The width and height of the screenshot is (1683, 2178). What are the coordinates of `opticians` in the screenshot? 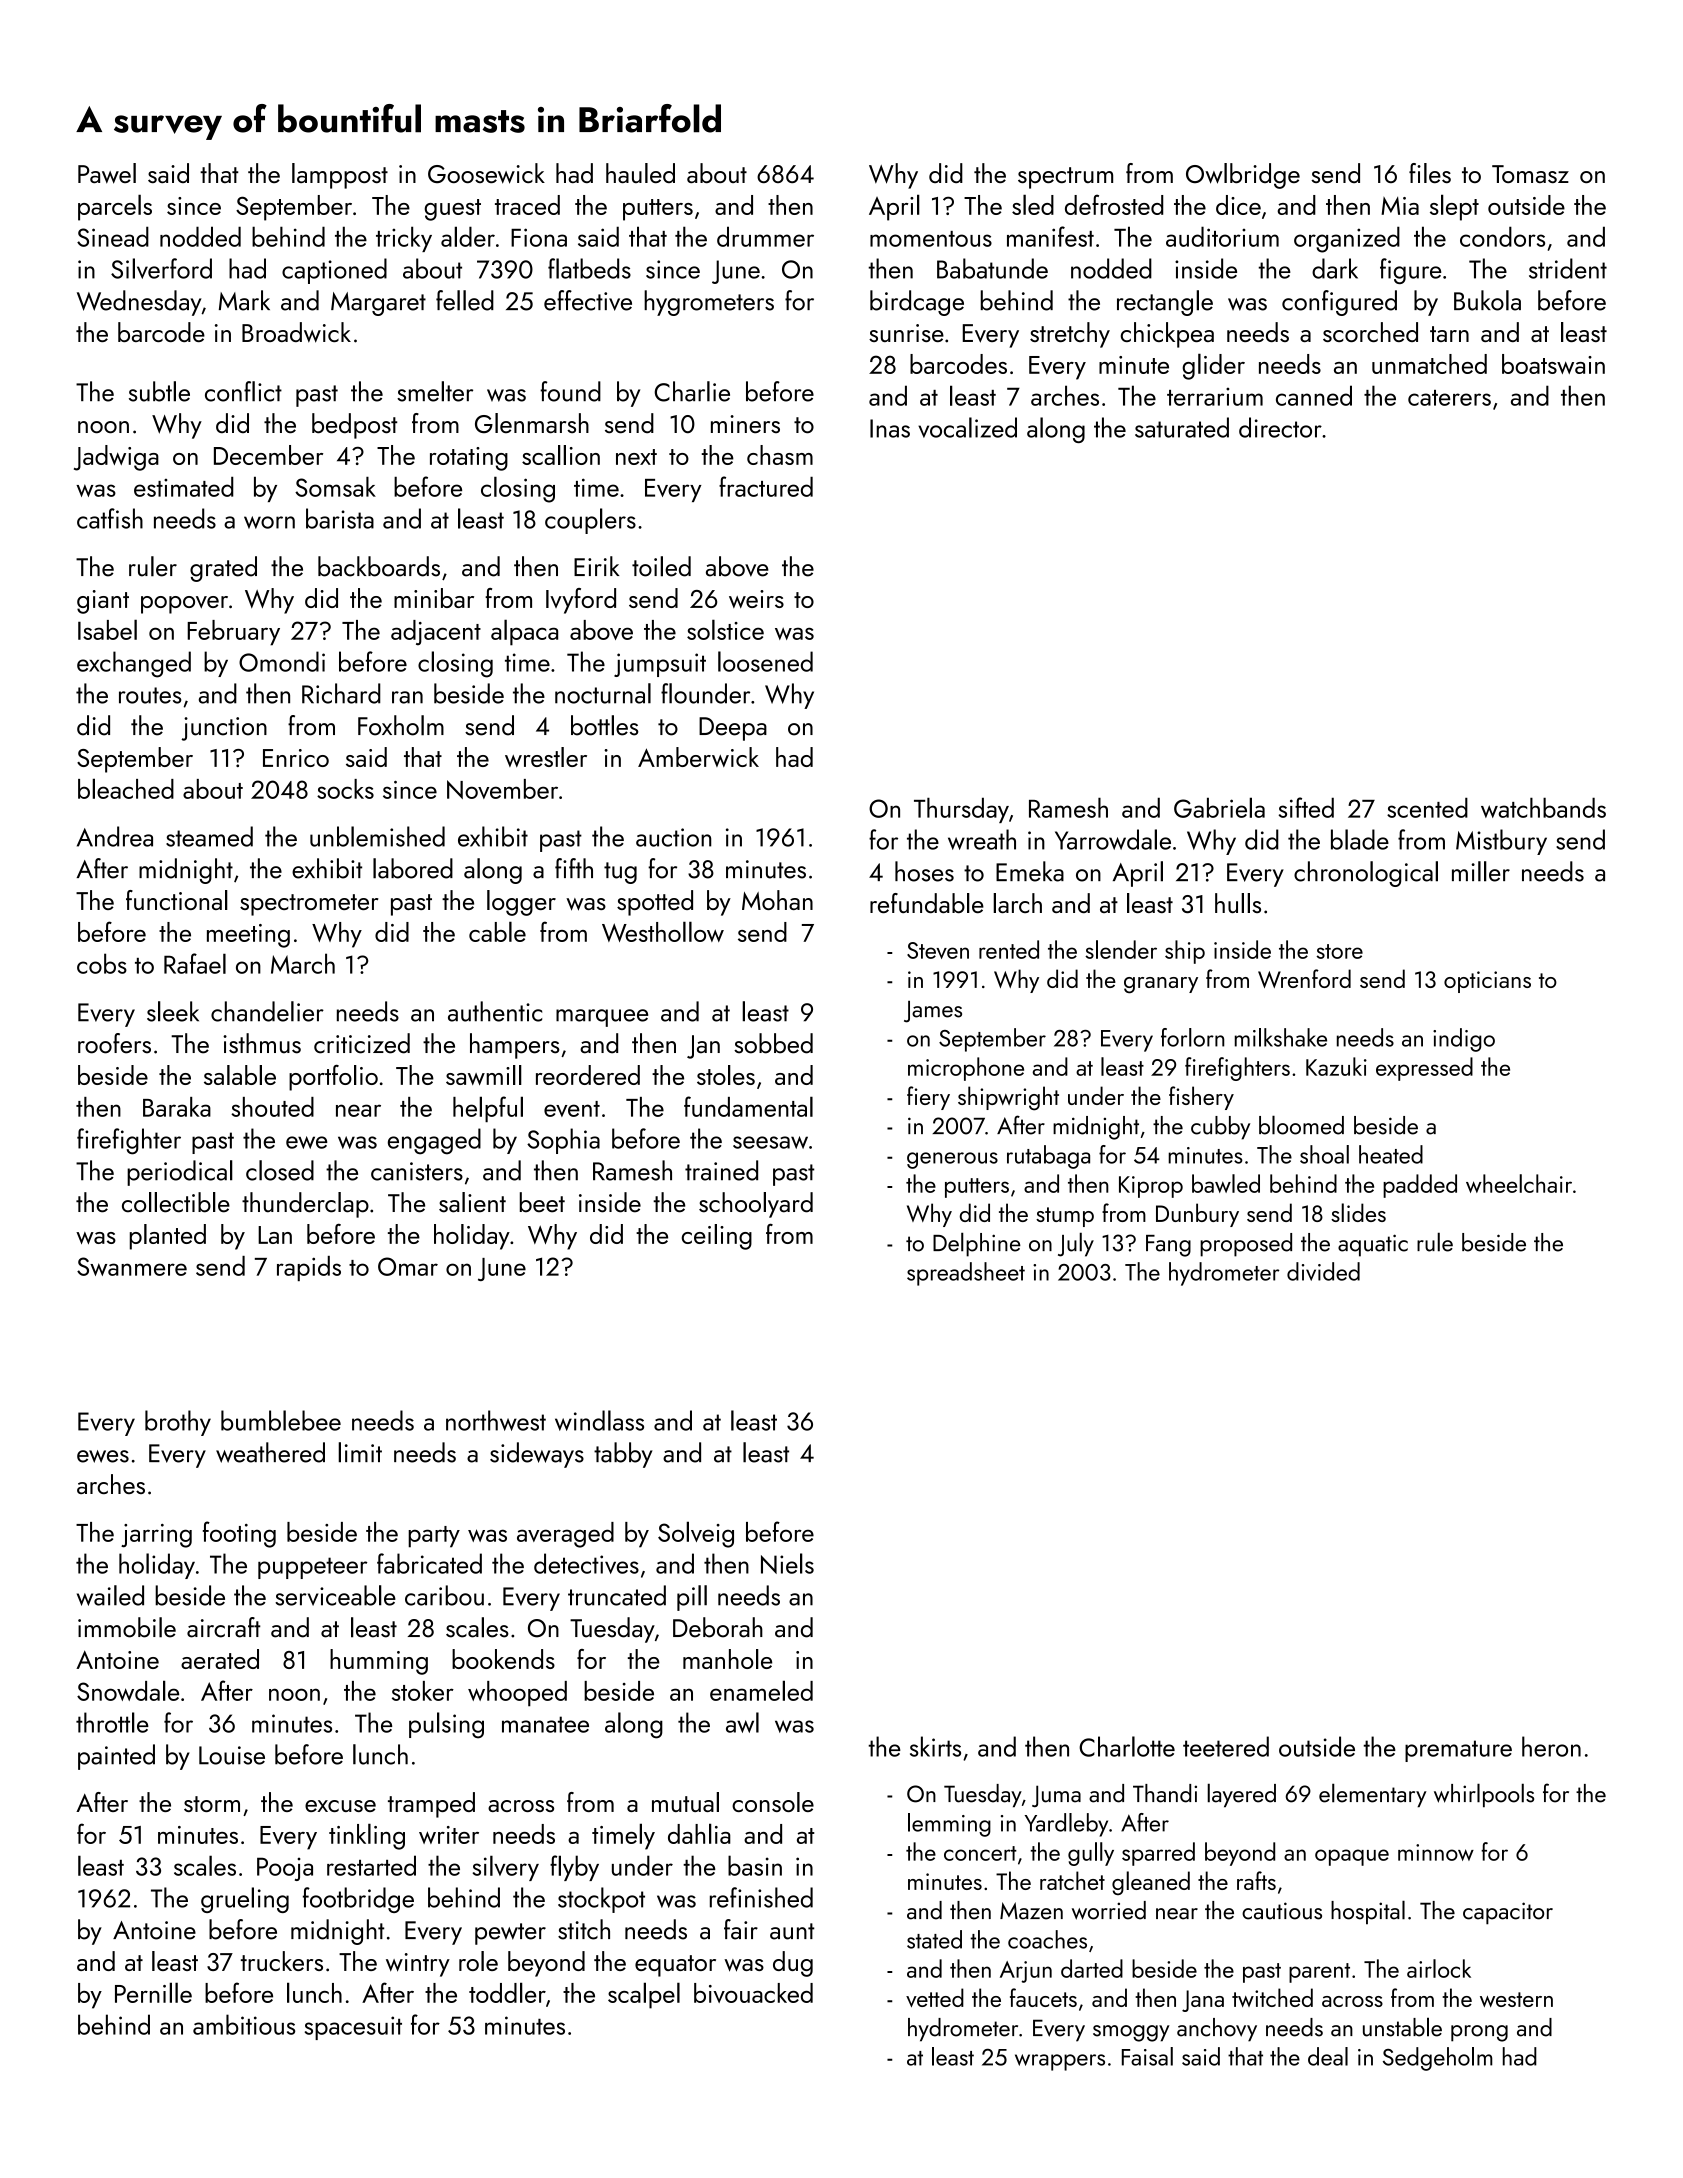 It's located at (1487, 982).
